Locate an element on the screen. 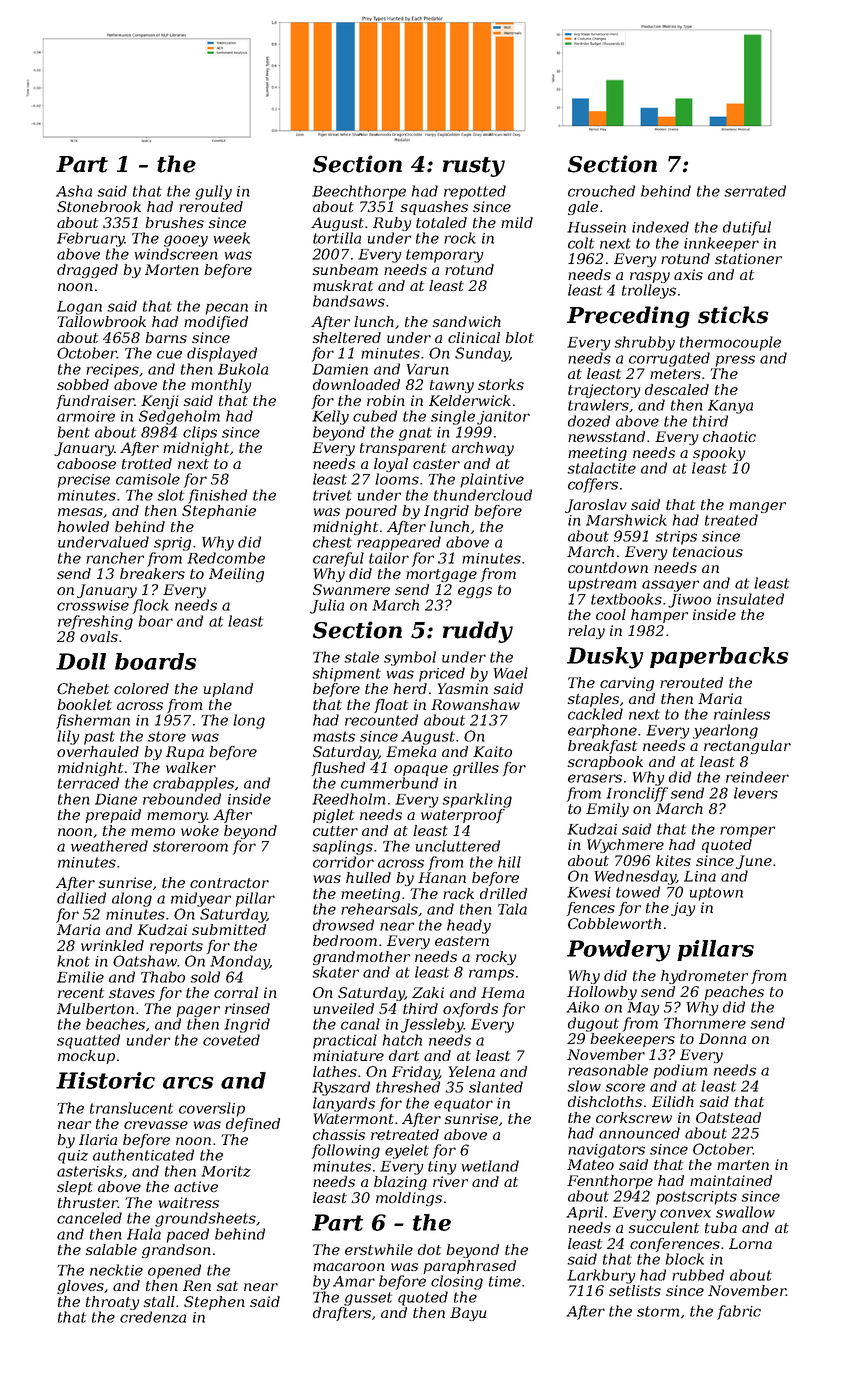  river is located at coordinates (450, 1181).
